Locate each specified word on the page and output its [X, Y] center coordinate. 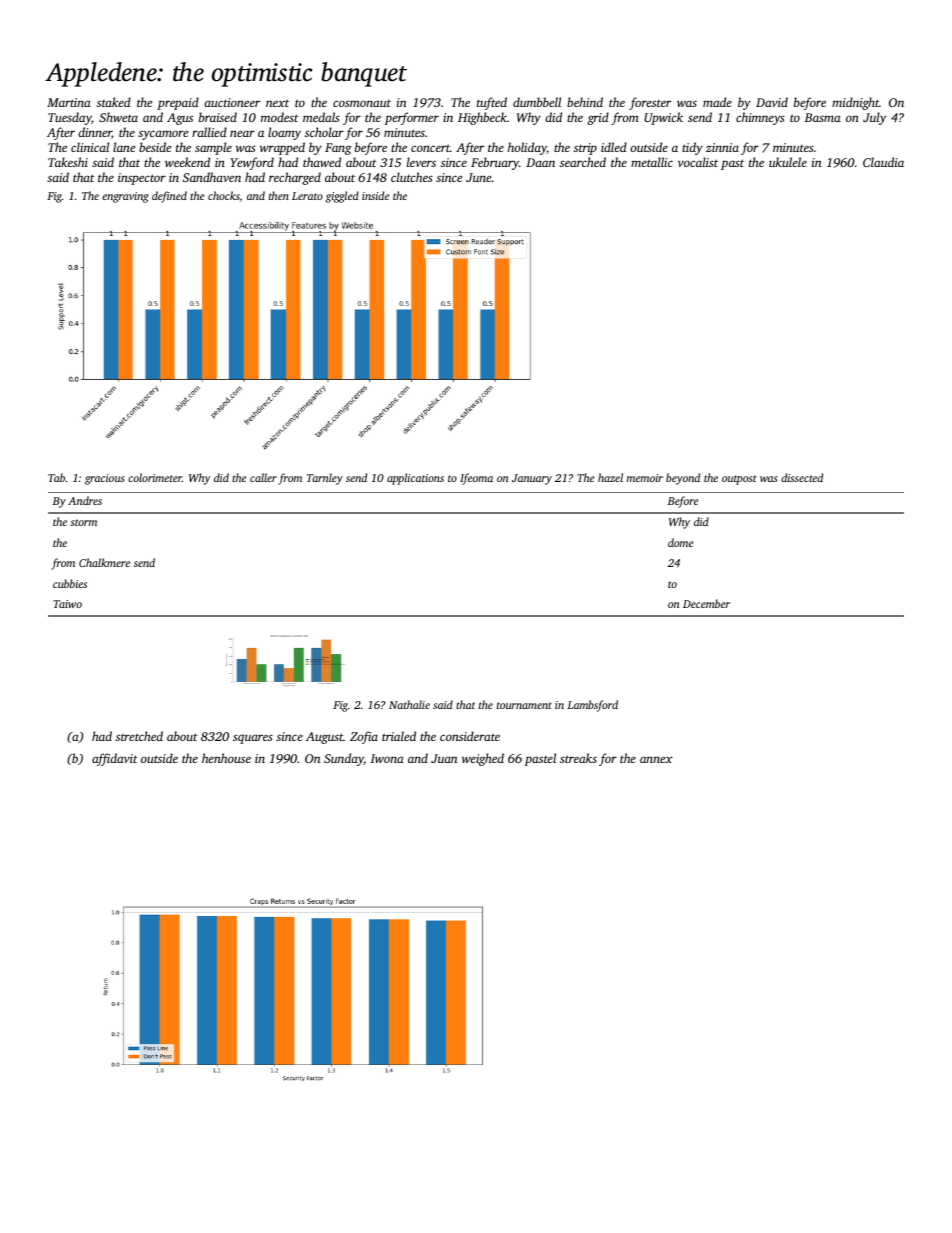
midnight [855, 103]
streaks [578, 758]
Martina [69, 102]
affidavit [115, 759]
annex [656, 759]
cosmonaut [362, 103]
